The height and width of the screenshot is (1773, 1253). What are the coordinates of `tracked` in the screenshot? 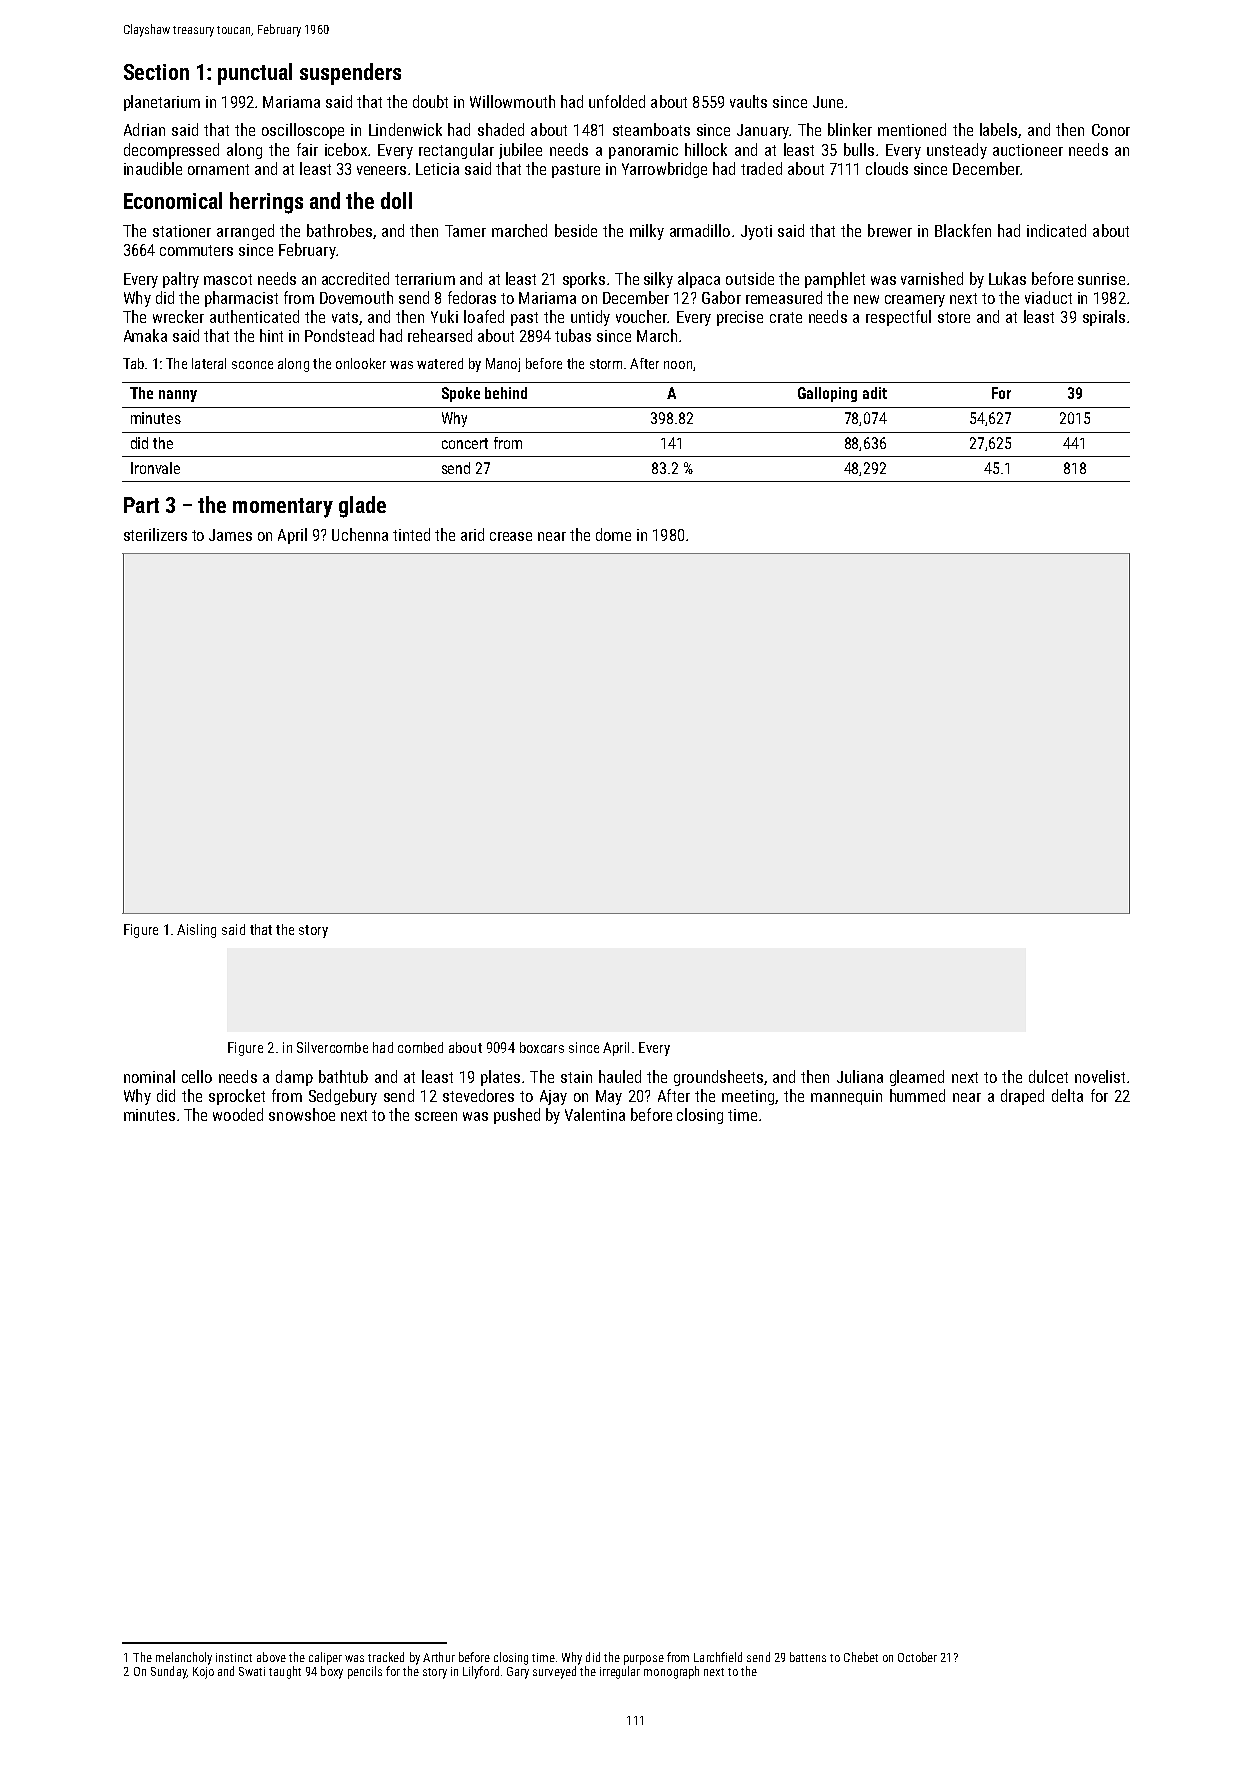 It's located at (386, 1657).
